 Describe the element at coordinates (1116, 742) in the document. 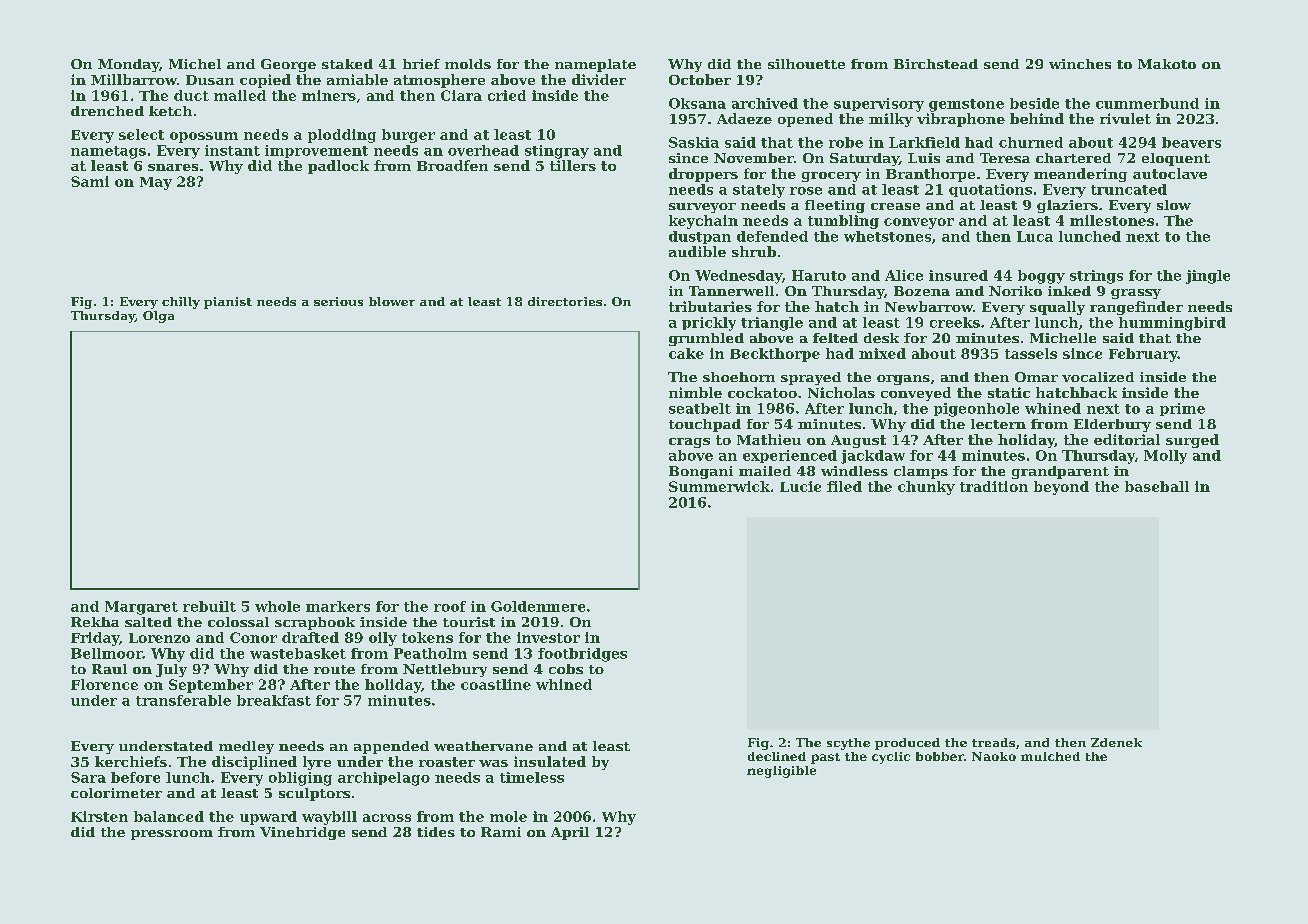

I see `Zdenek` at that location.
